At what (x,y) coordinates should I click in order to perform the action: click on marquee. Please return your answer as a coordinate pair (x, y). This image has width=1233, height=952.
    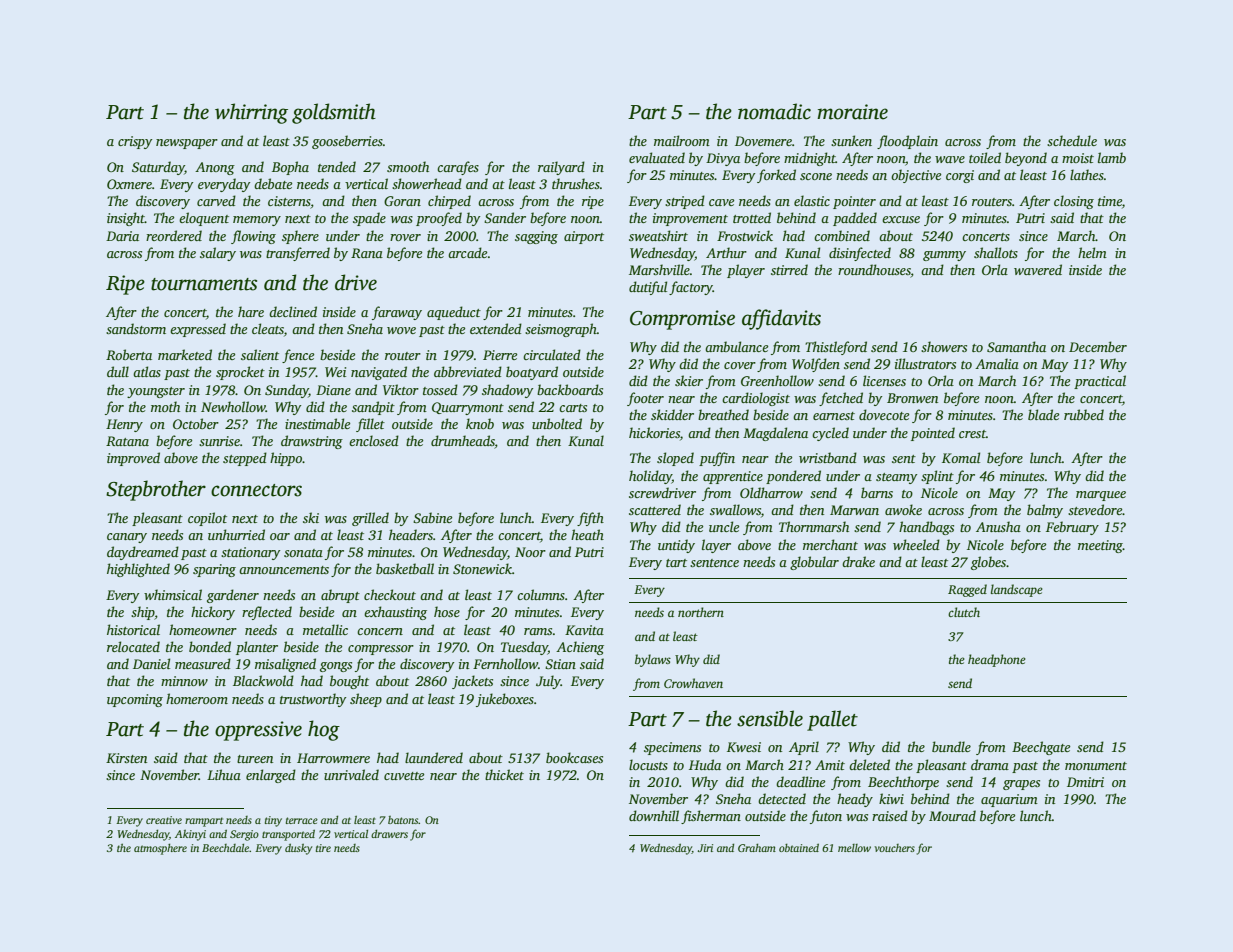
    Looking at the image, I should click on (1101, 496).
